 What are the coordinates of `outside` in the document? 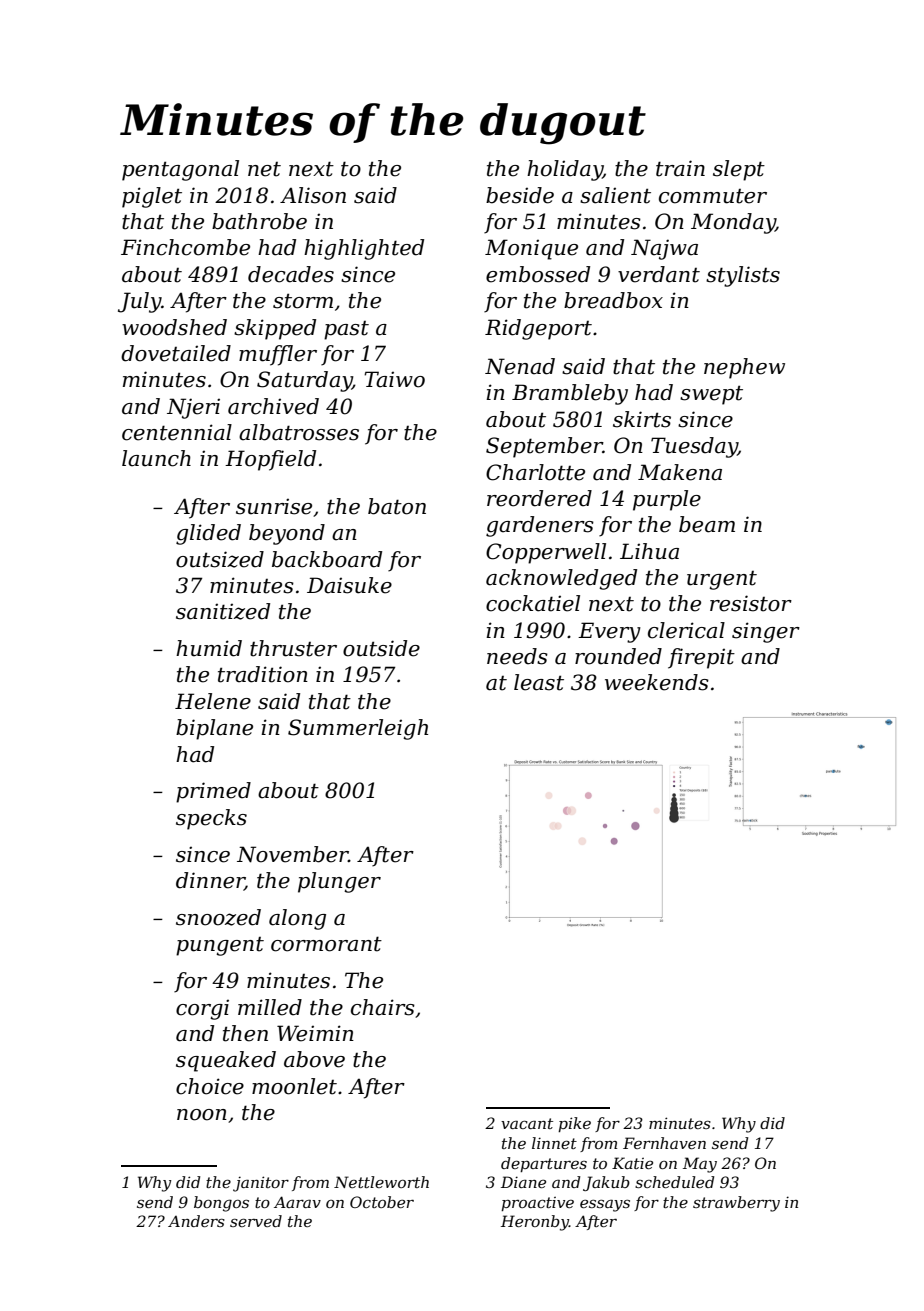 It's located at (381, 648).
